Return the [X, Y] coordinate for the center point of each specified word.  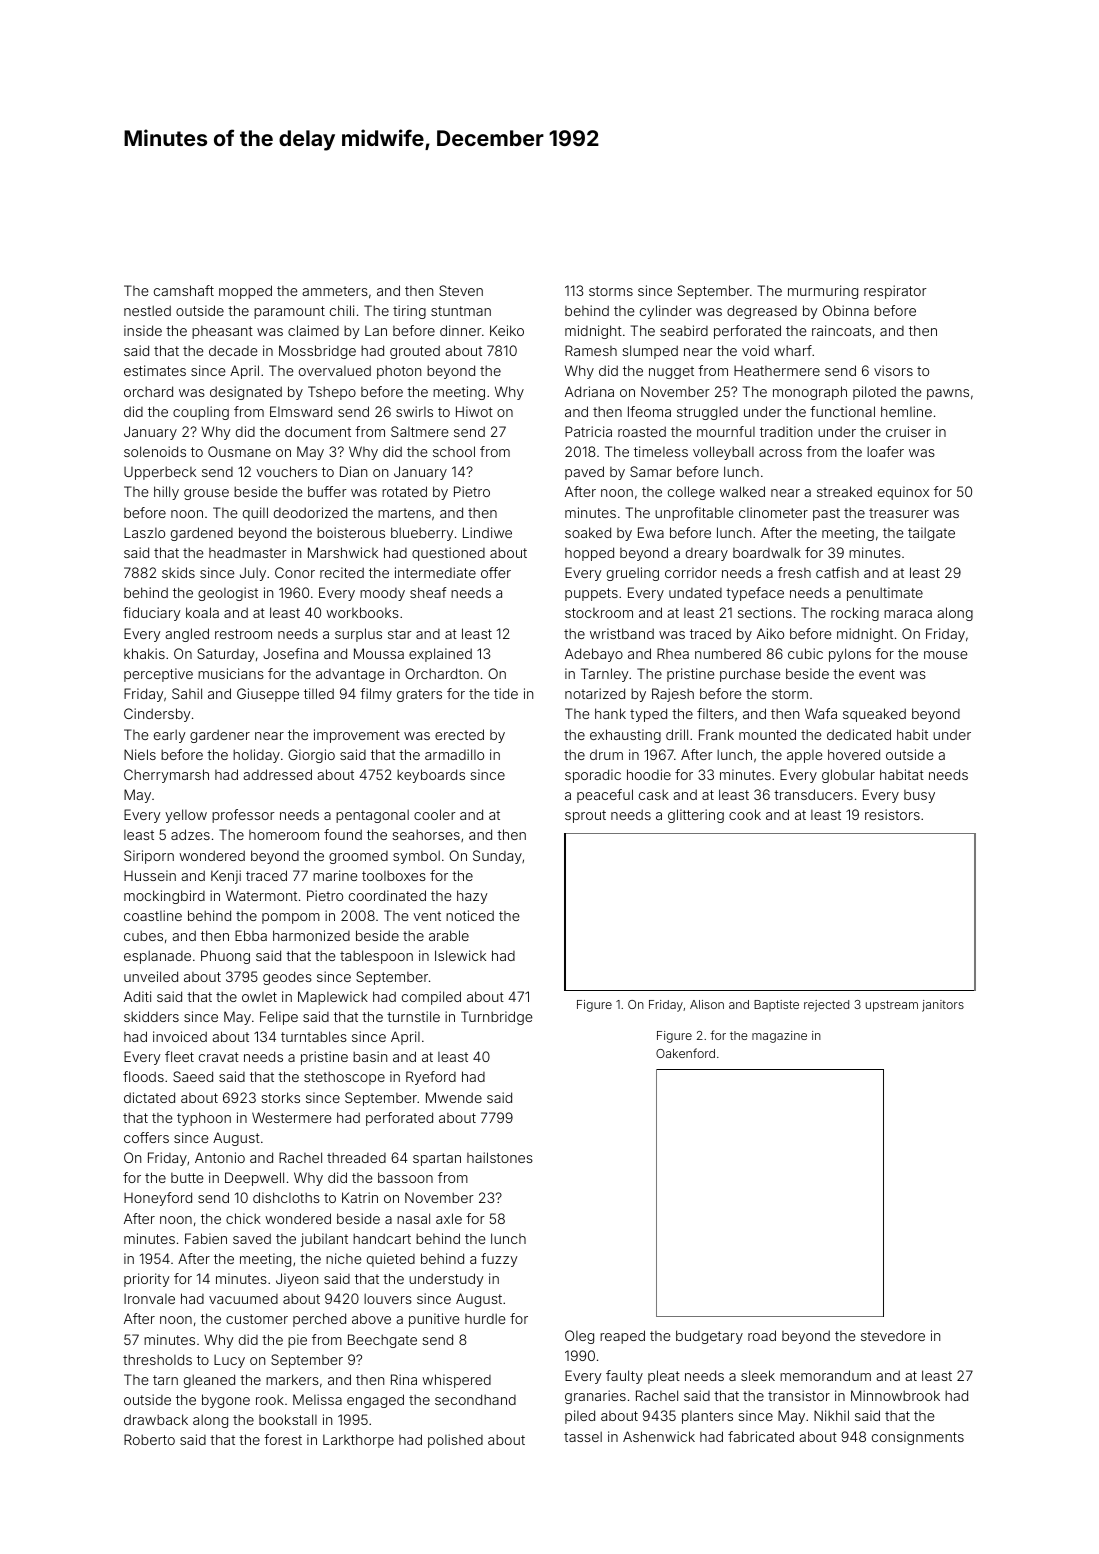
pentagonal [372, 816]
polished [455, 1441]
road [762, 1335]
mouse [946, 655]
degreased [762, 312]
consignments [918, 1438]
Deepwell [254, 1179]
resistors [892, 814]
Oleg [579, 1337]
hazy [472, 897]
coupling [201, 413]
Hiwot [474, 411]
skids [178, 572]
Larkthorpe [358, 1441]
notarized [595, 693]
